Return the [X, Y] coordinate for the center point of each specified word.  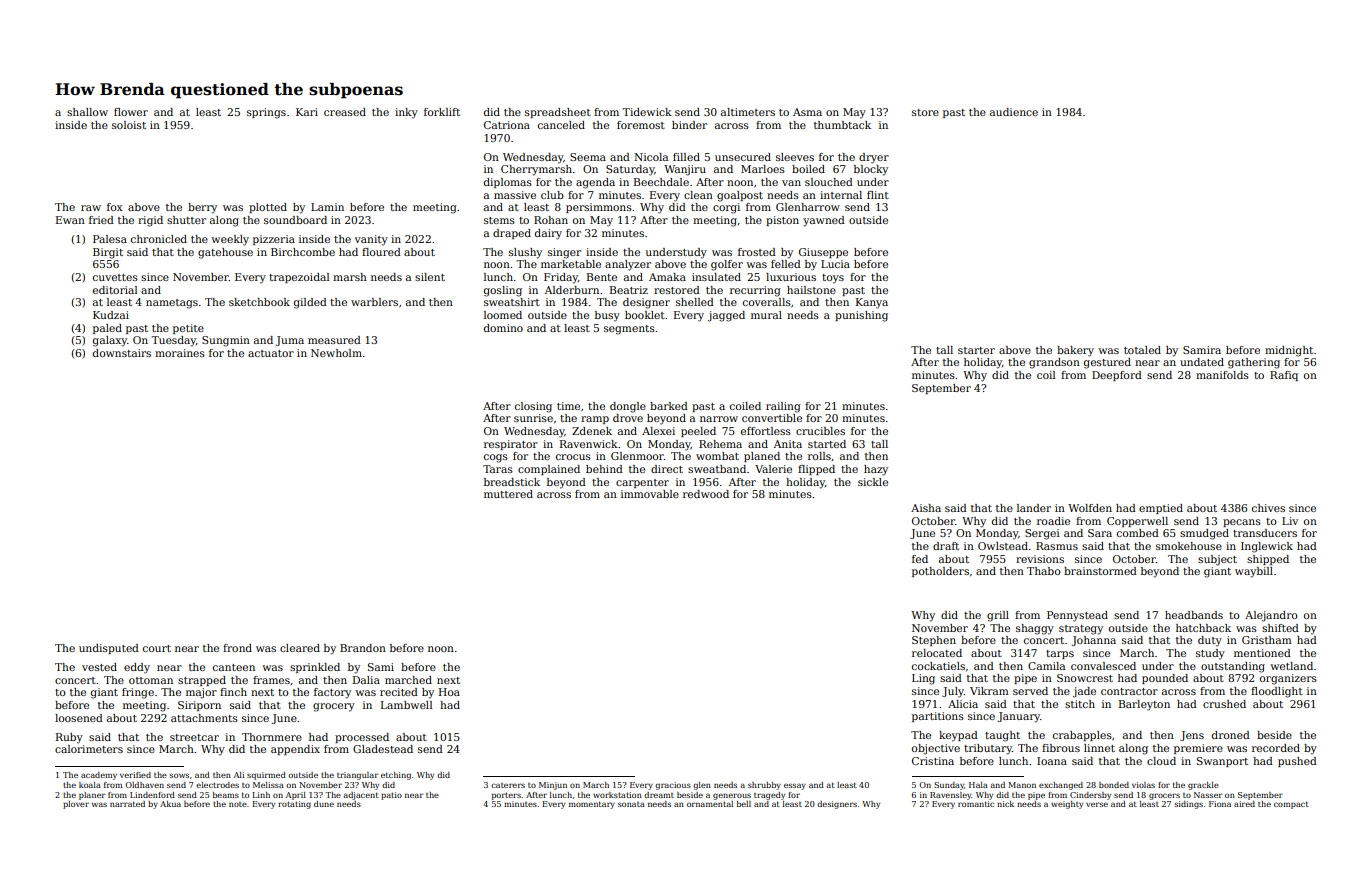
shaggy [1035, 629]
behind [604, 469]
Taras [498, 469]
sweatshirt [512, 302]
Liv [1290, 521]
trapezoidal [299, 278]
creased [345, 112]
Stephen [934, 641]
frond [237, 648]
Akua [170, 804]
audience [1014, 112]
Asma [807, 112]
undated [1202, 362]
